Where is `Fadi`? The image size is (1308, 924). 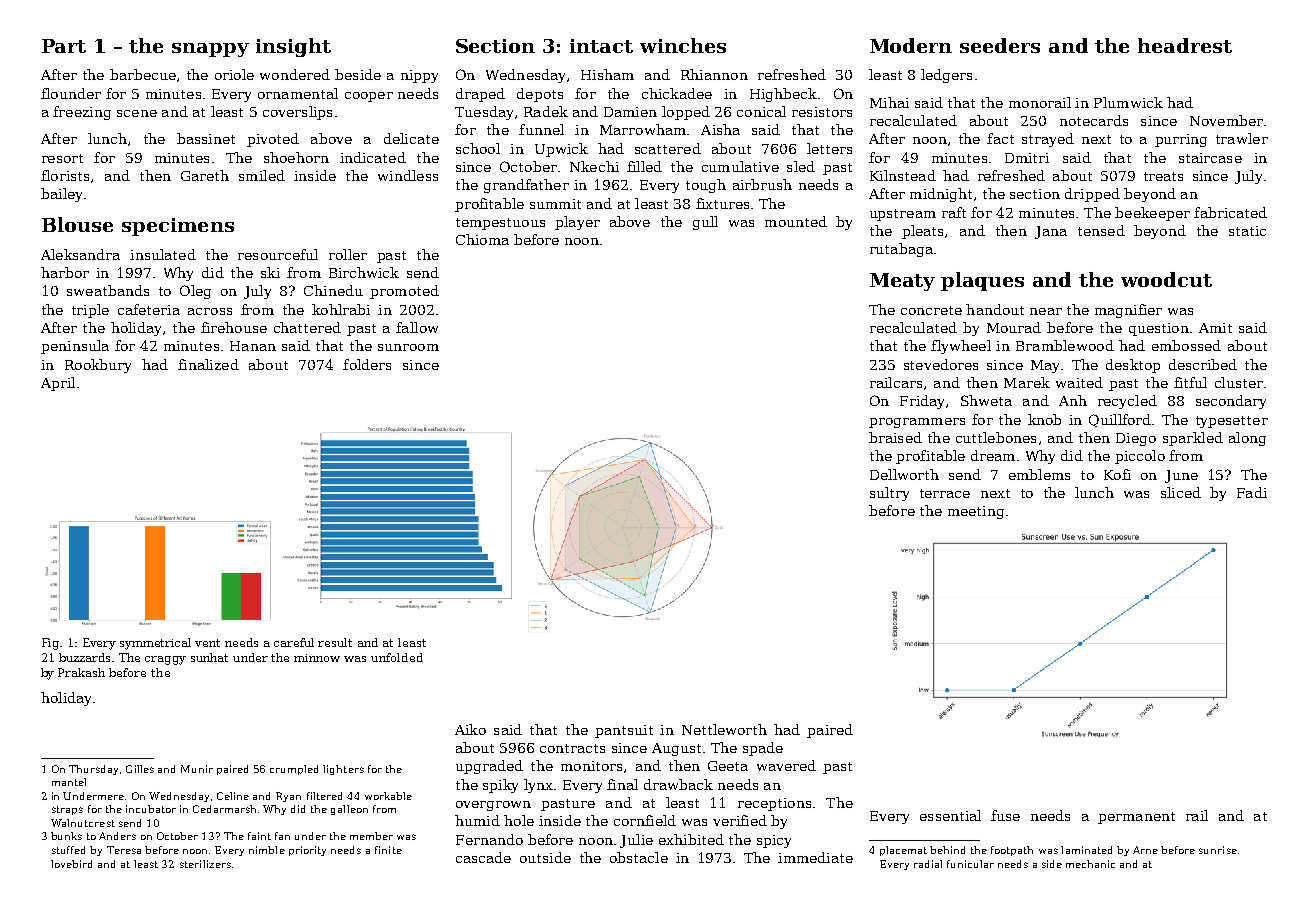 Fadi is located at coordinates (1252, 492).
